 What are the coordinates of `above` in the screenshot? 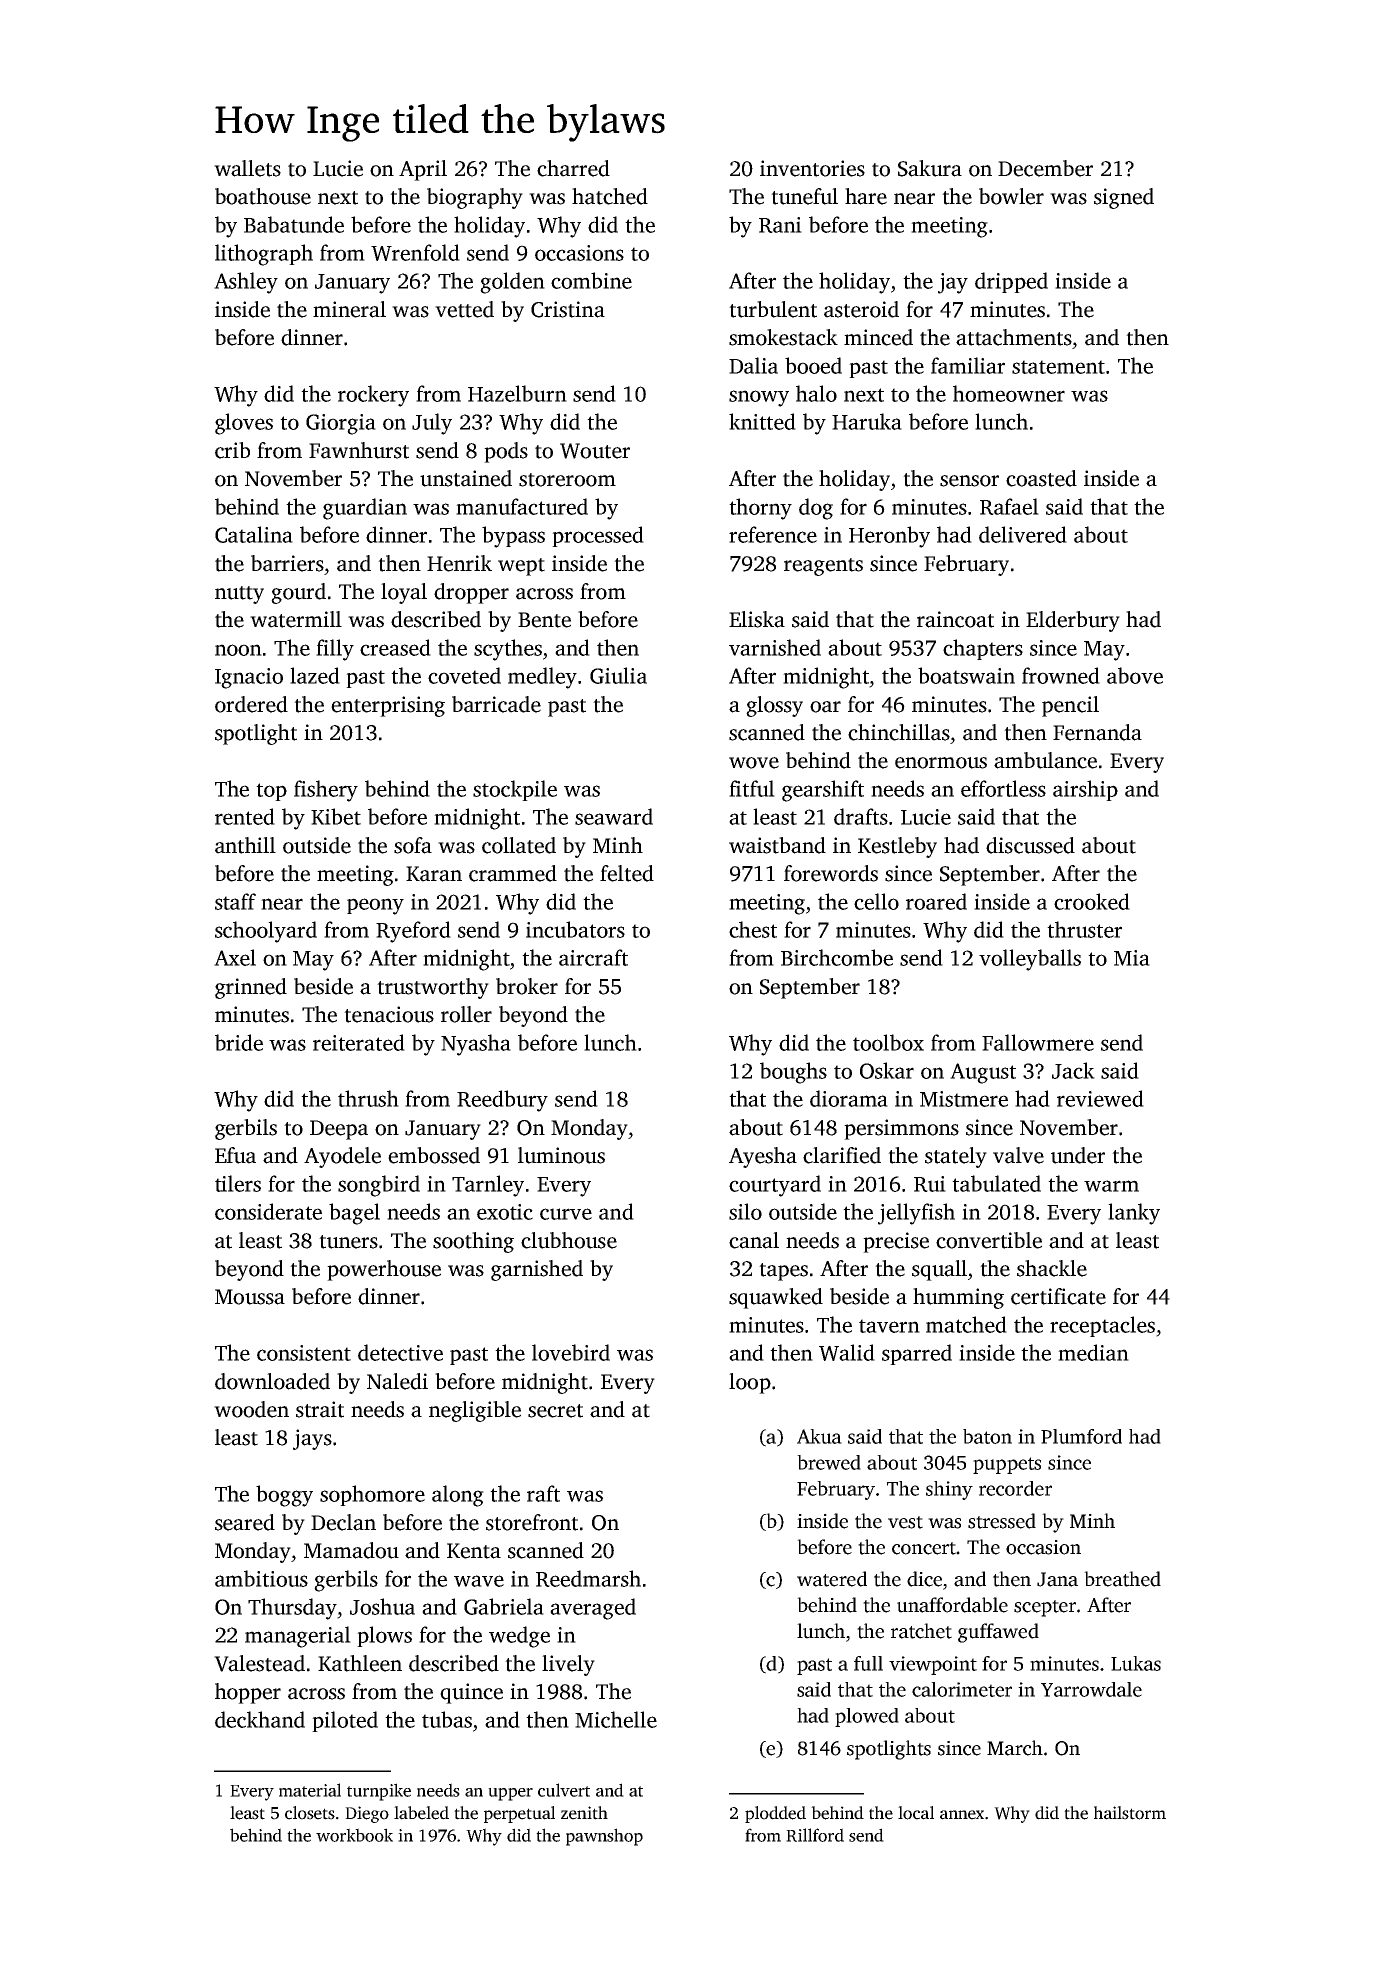 It's located at (1135, 675).
